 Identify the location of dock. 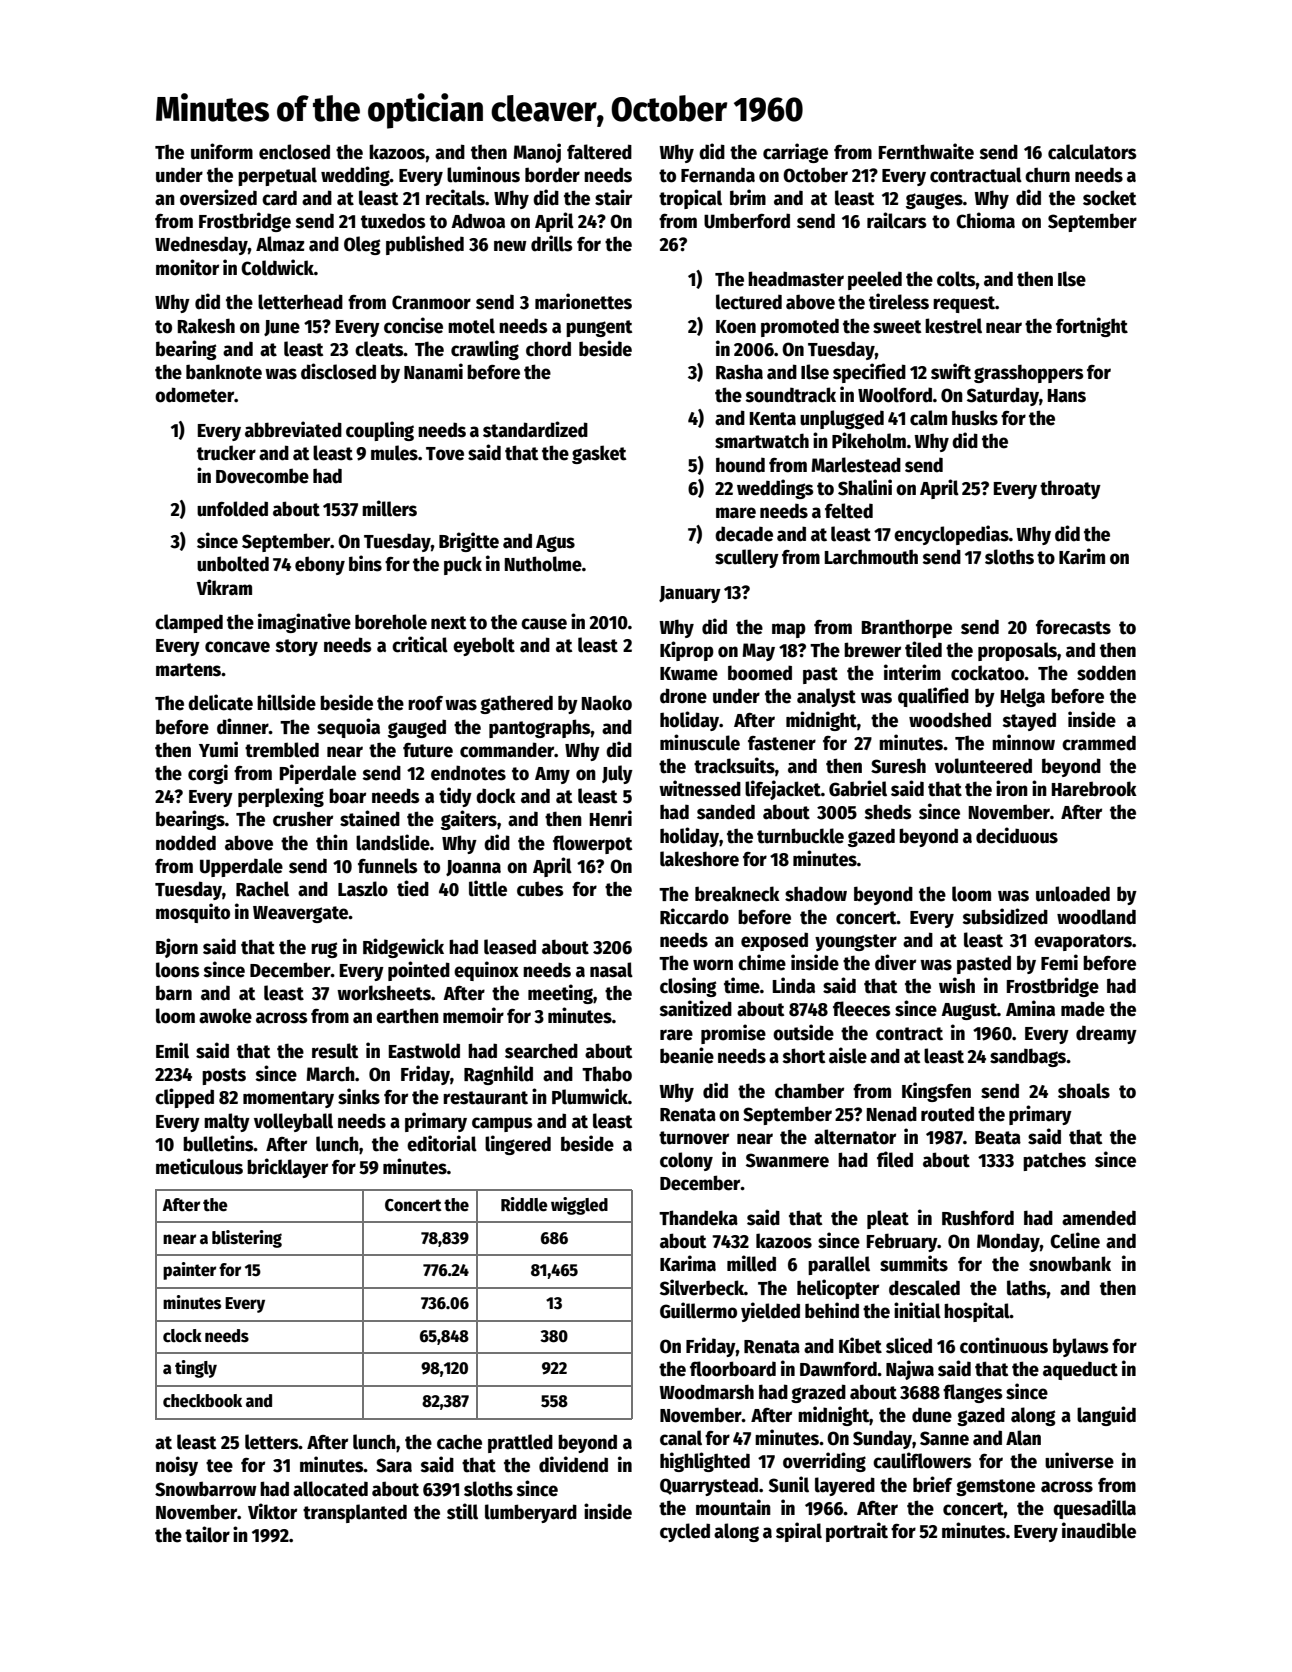
(496, 796).
